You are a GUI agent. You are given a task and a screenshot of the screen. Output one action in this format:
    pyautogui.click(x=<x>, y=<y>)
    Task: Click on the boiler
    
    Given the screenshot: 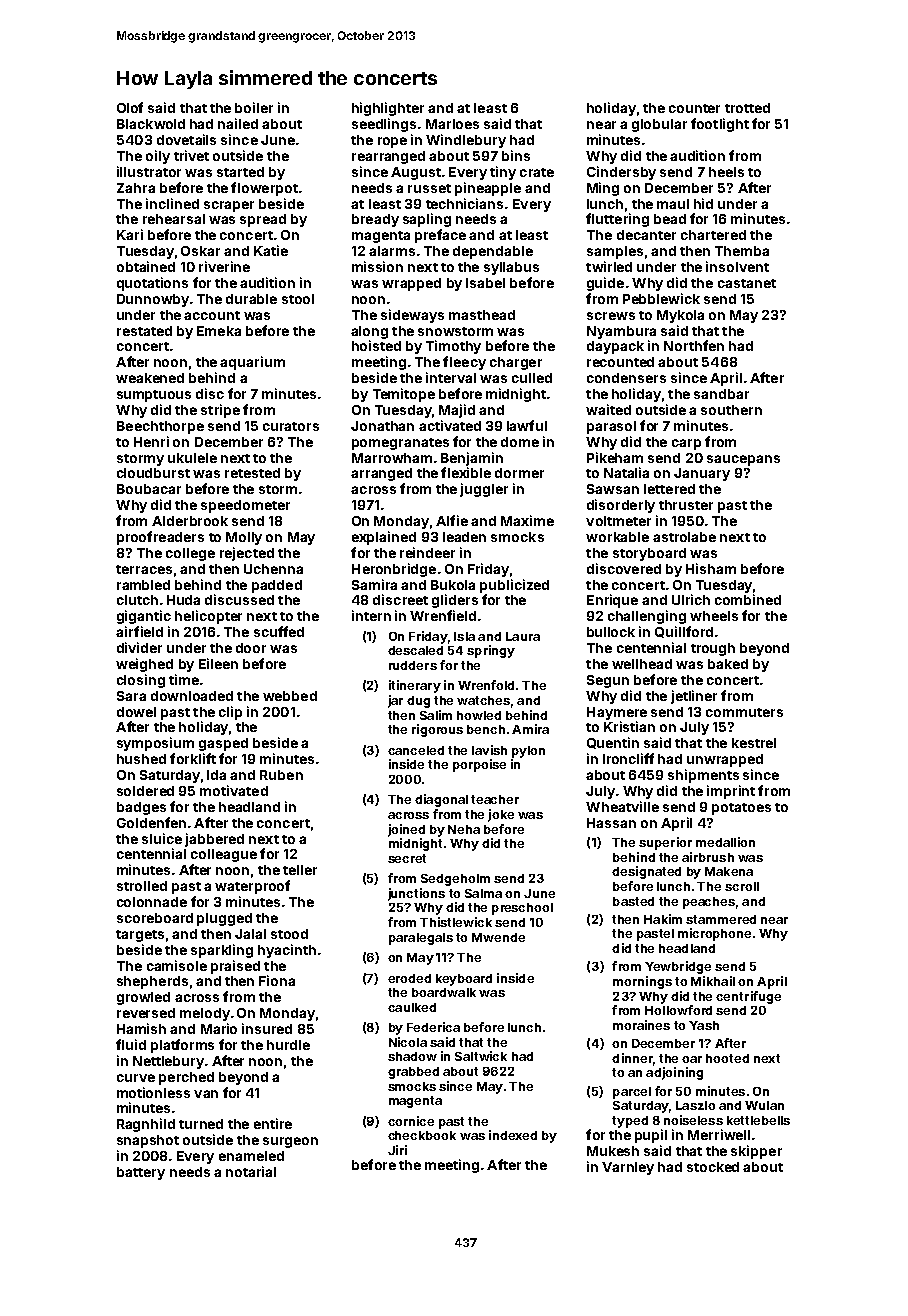 What is the action you would take?
    pyautogui.click(x=254, y=107)
